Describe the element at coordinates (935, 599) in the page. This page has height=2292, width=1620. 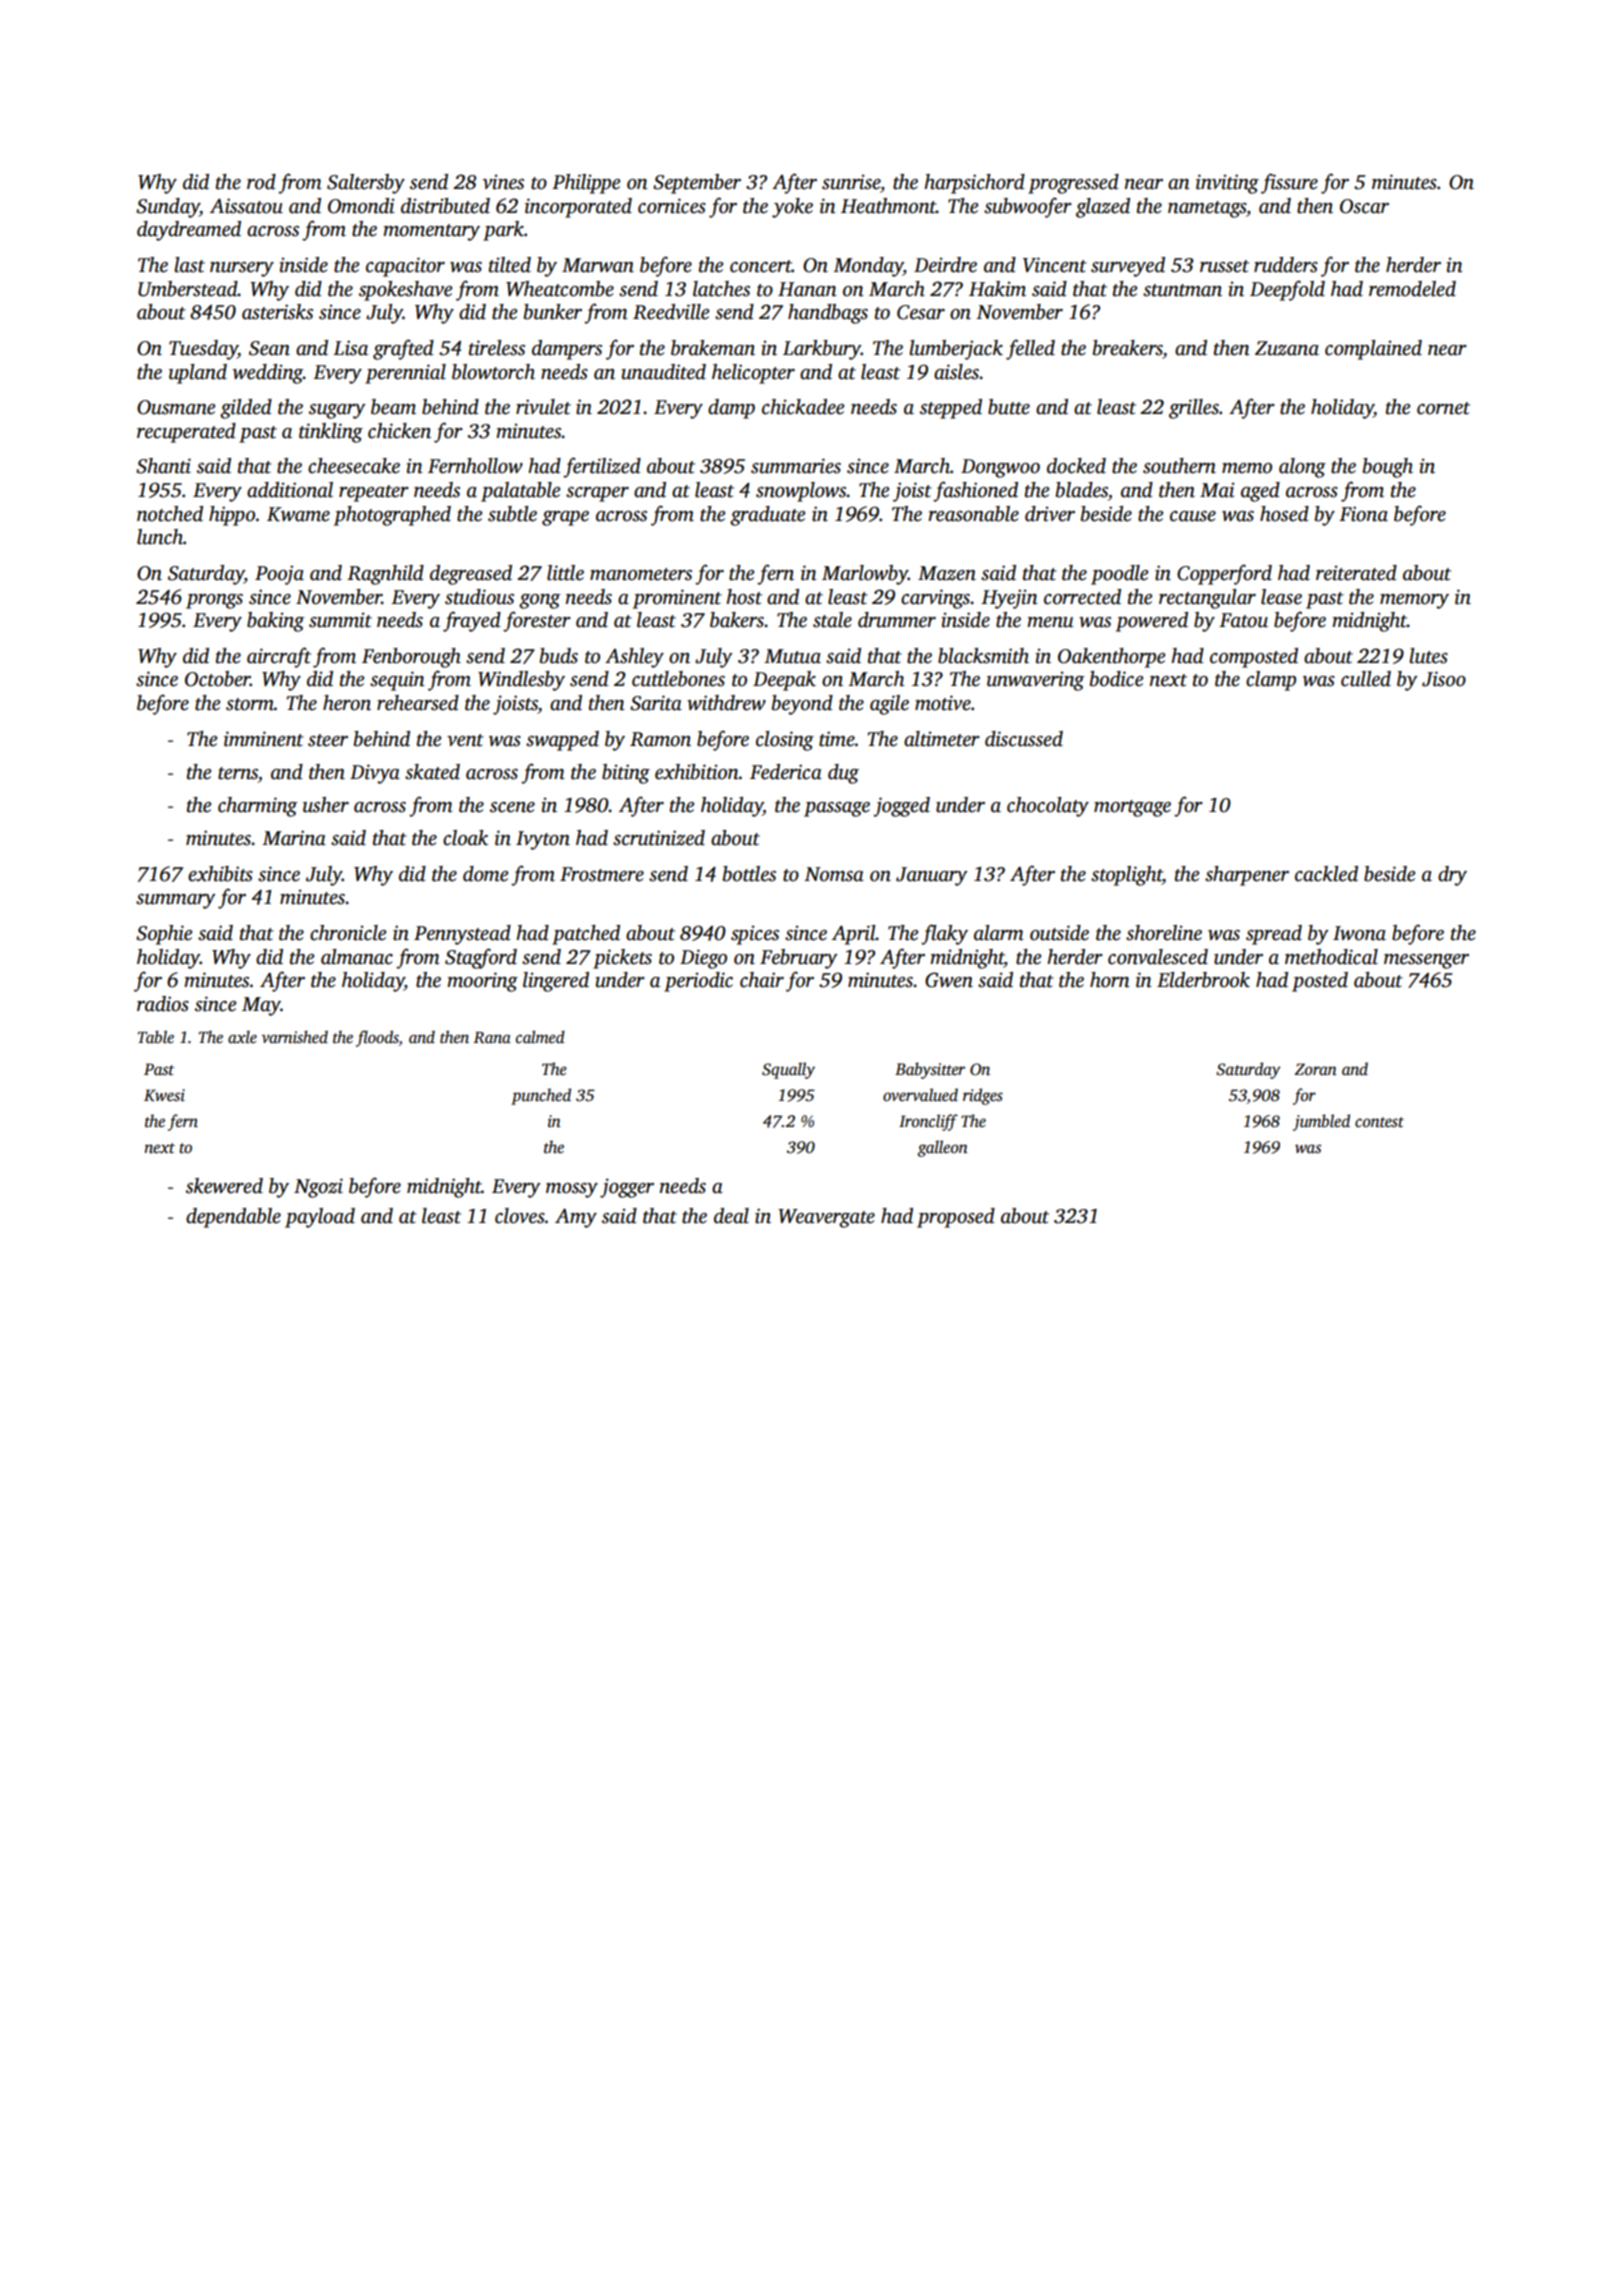
I see `carvings` at that location.
